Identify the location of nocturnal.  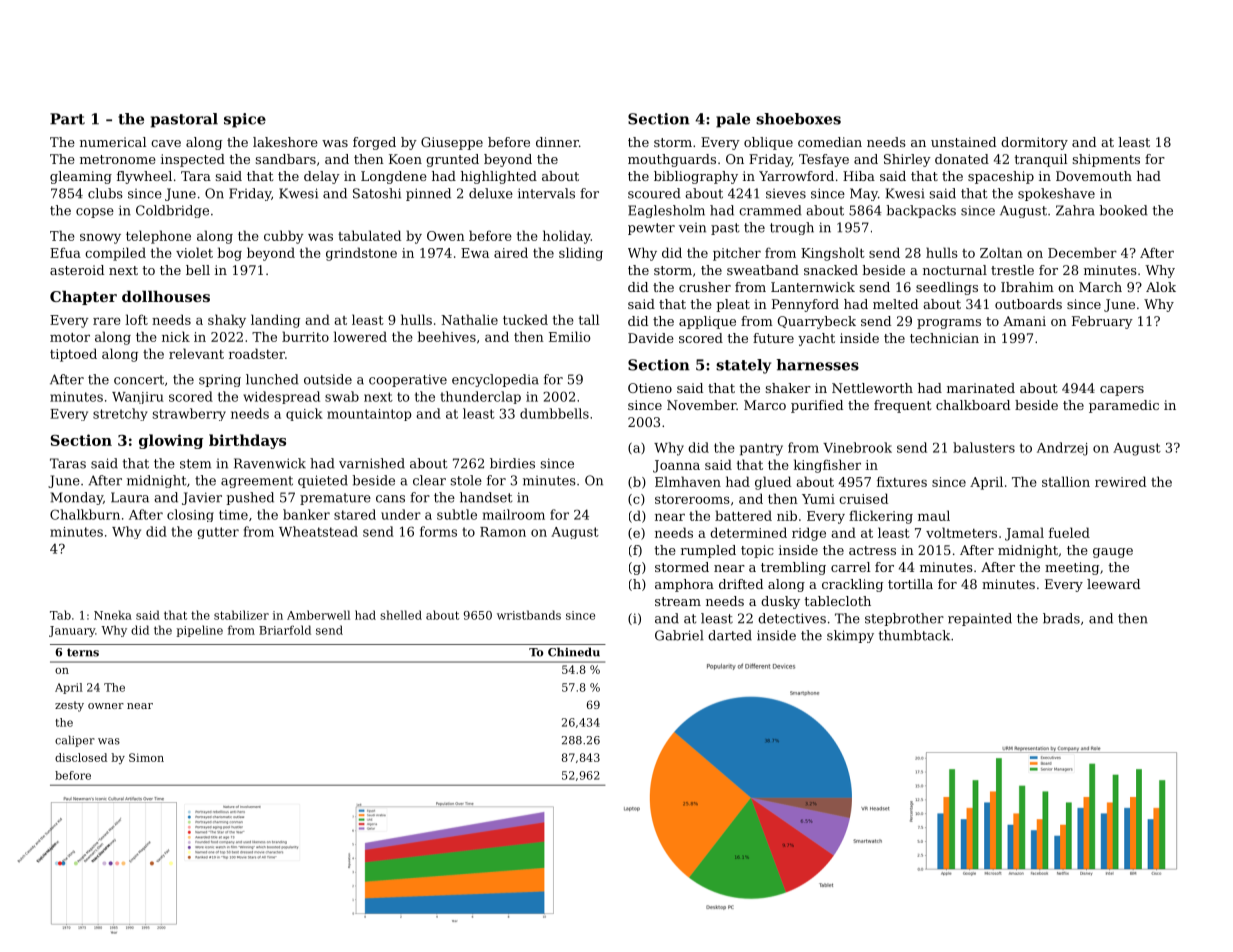
(955, 270).
